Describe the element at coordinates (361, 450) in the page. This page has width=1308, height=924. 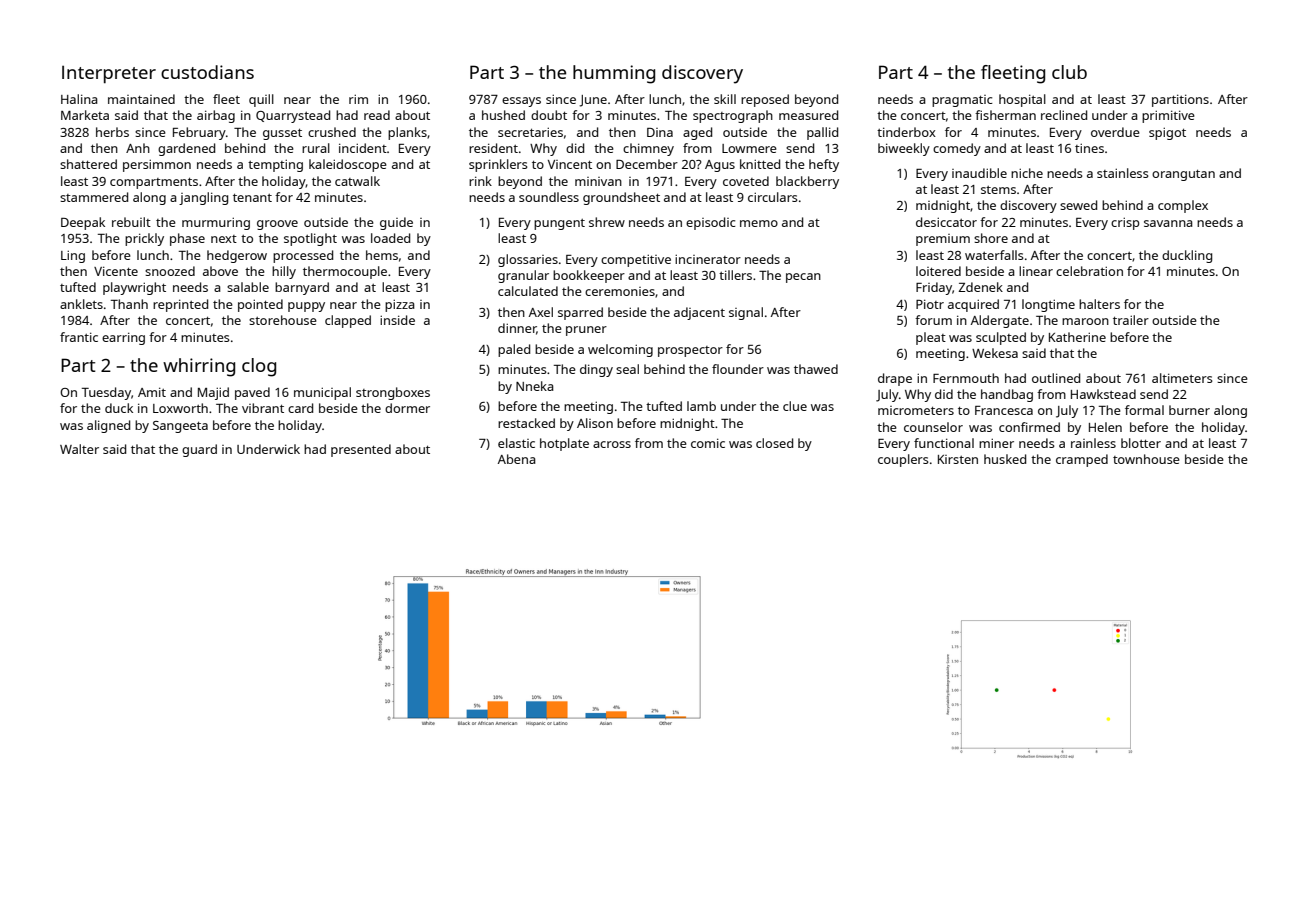
I see `presented` at that location.
